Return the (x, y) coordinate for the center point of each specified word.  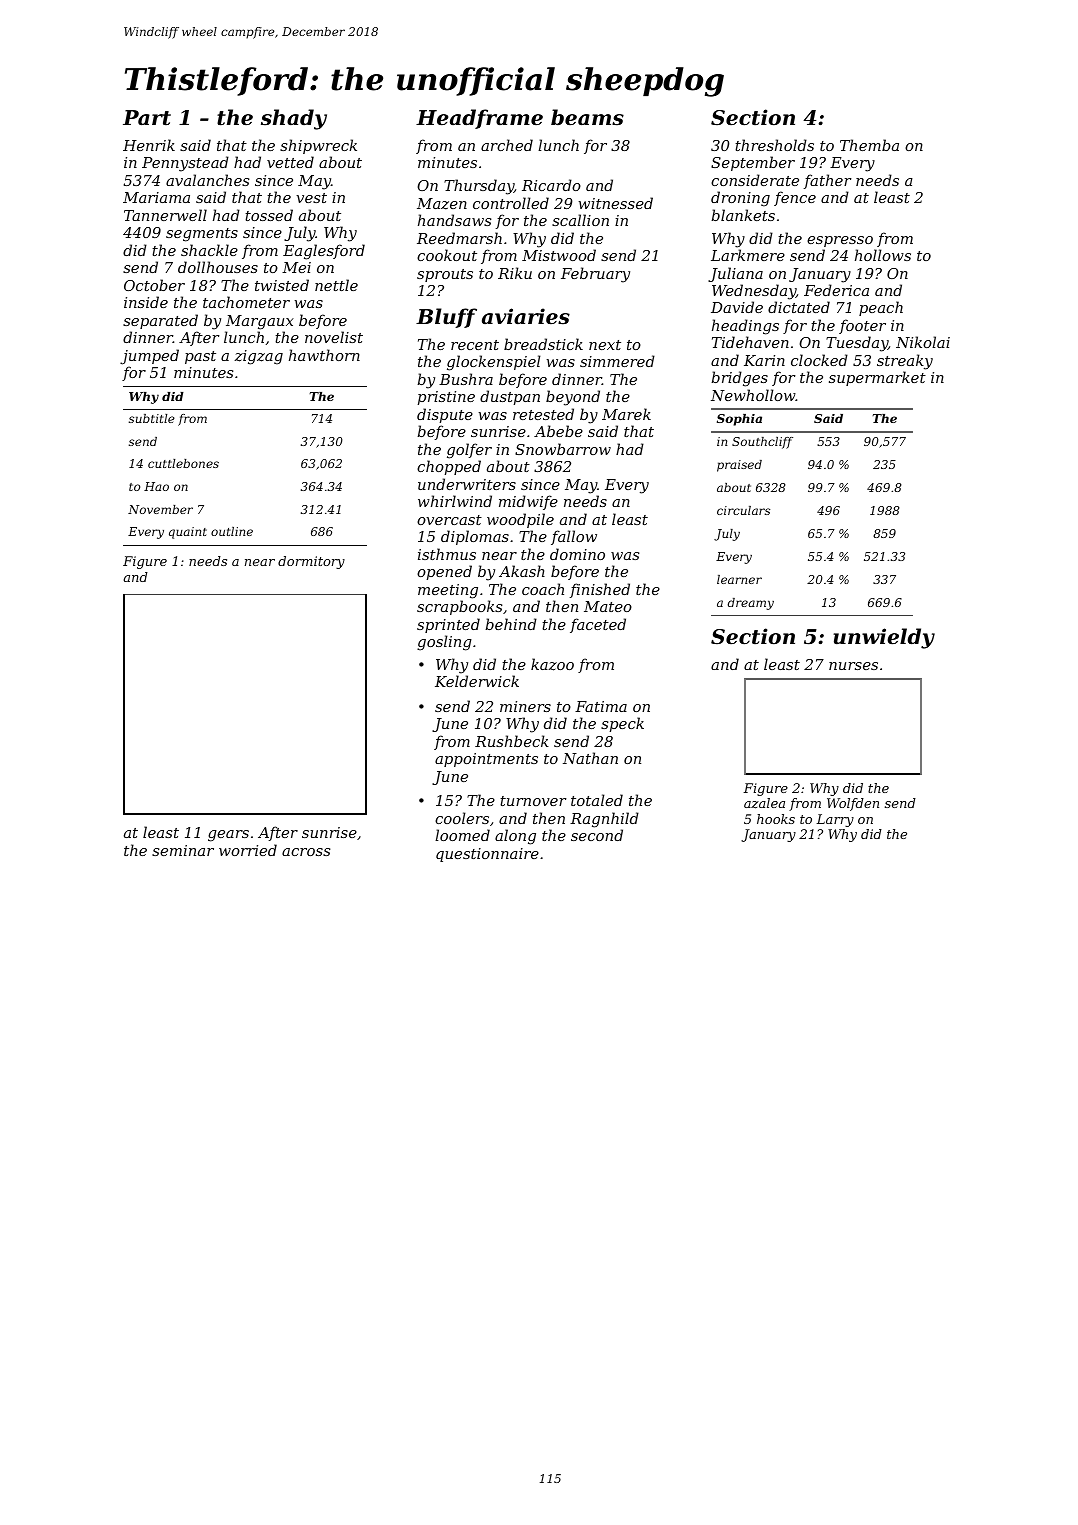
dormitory (311, 562)
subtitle (152, 418)
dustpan (510, 397)
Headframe (479, 119)
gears (228, 836)
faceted (598, 625)
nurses (853, 666)
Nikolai (923, 342)
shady (294, 119)
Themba (869, 145)
